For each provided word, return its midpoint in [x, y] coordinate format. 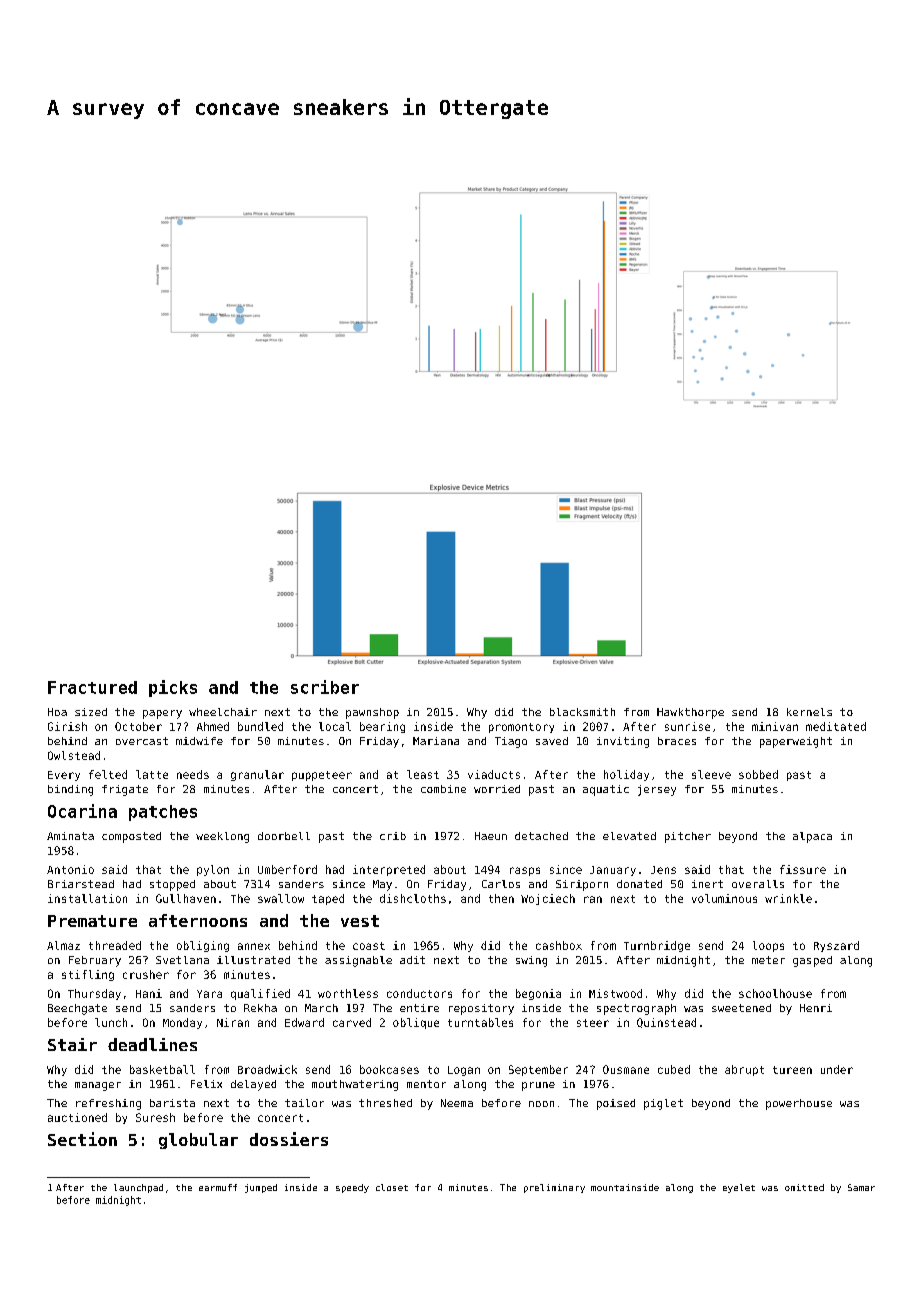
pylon [213, 870]
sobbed [758, 774]
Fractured [92, 687]
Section [82, 1139]
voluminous [724, 898]
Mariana [436, 741]
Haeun [491, 836]
